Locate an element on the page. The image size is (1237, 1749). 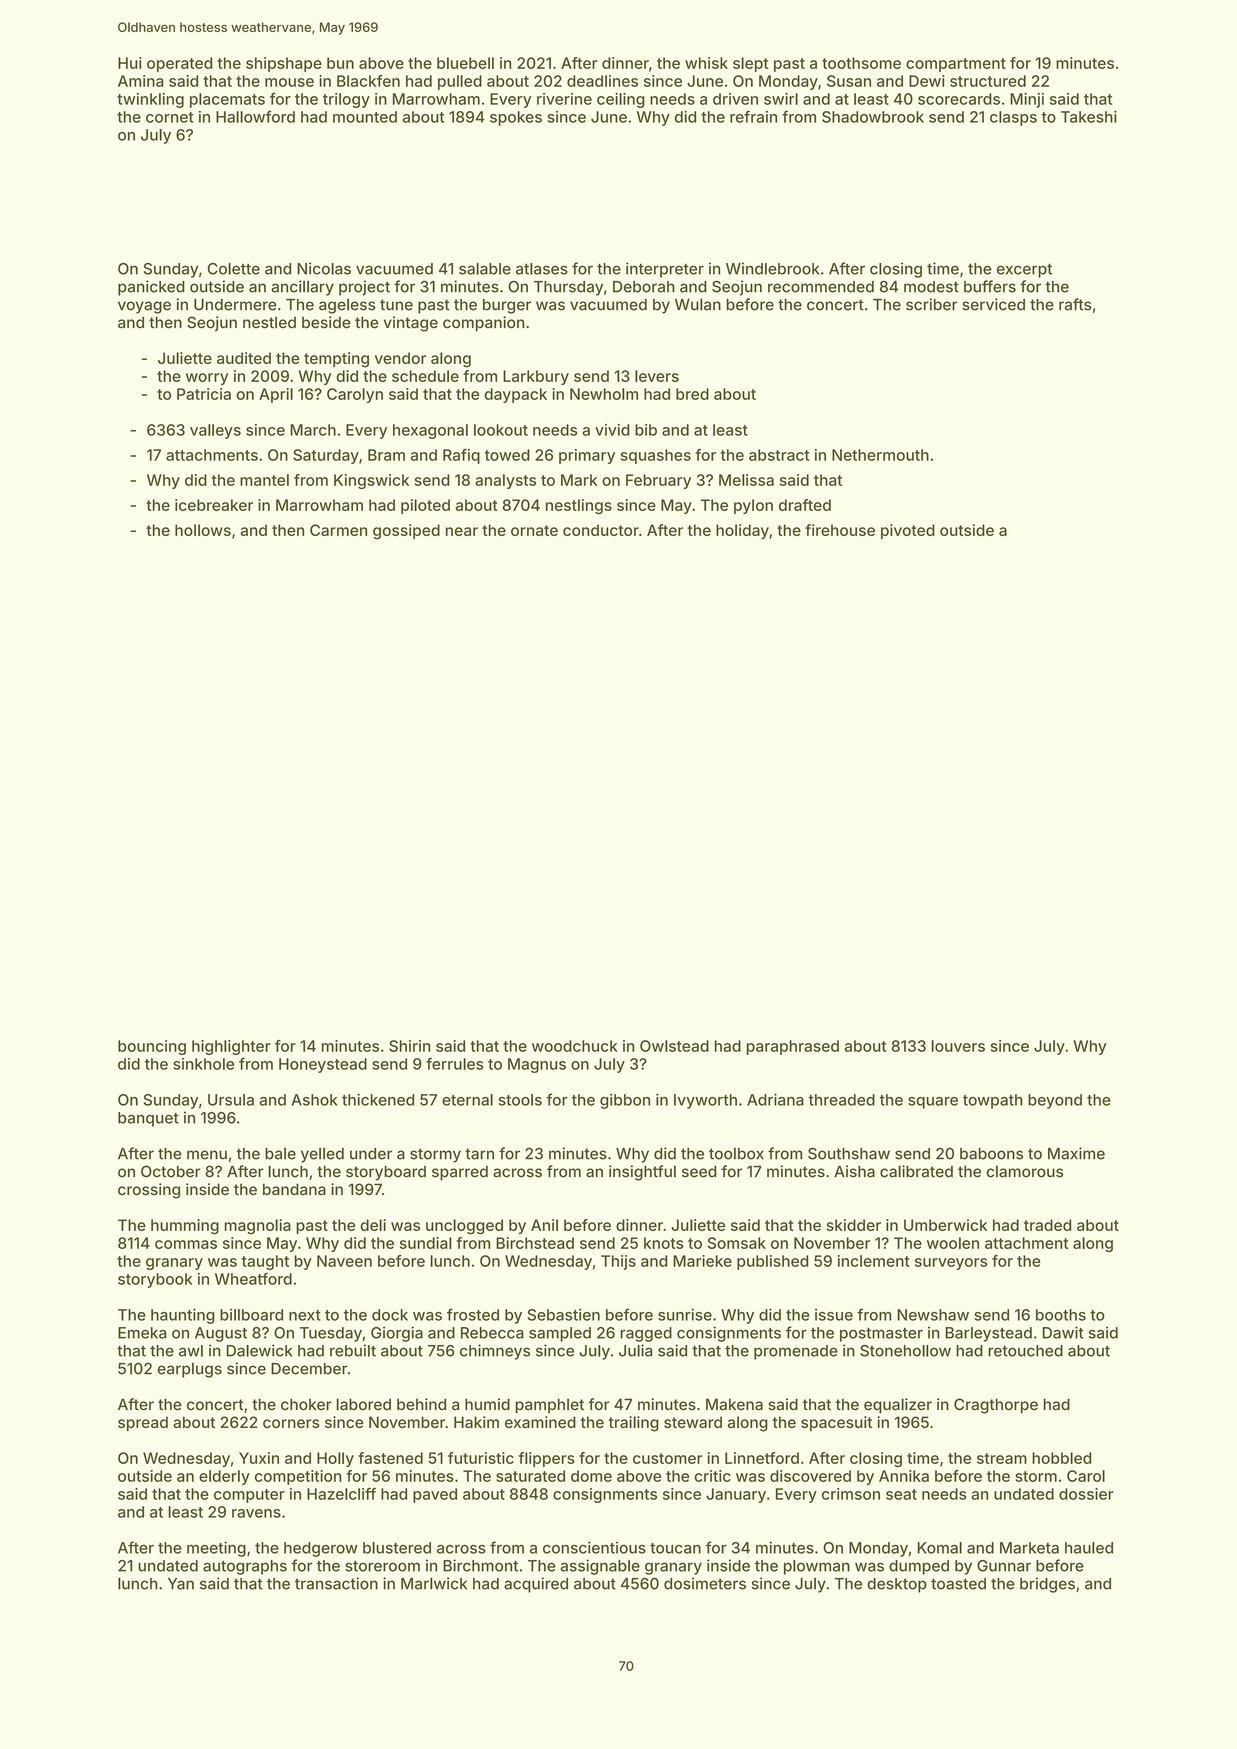
Wulan is located at coordinates (698, 304).
